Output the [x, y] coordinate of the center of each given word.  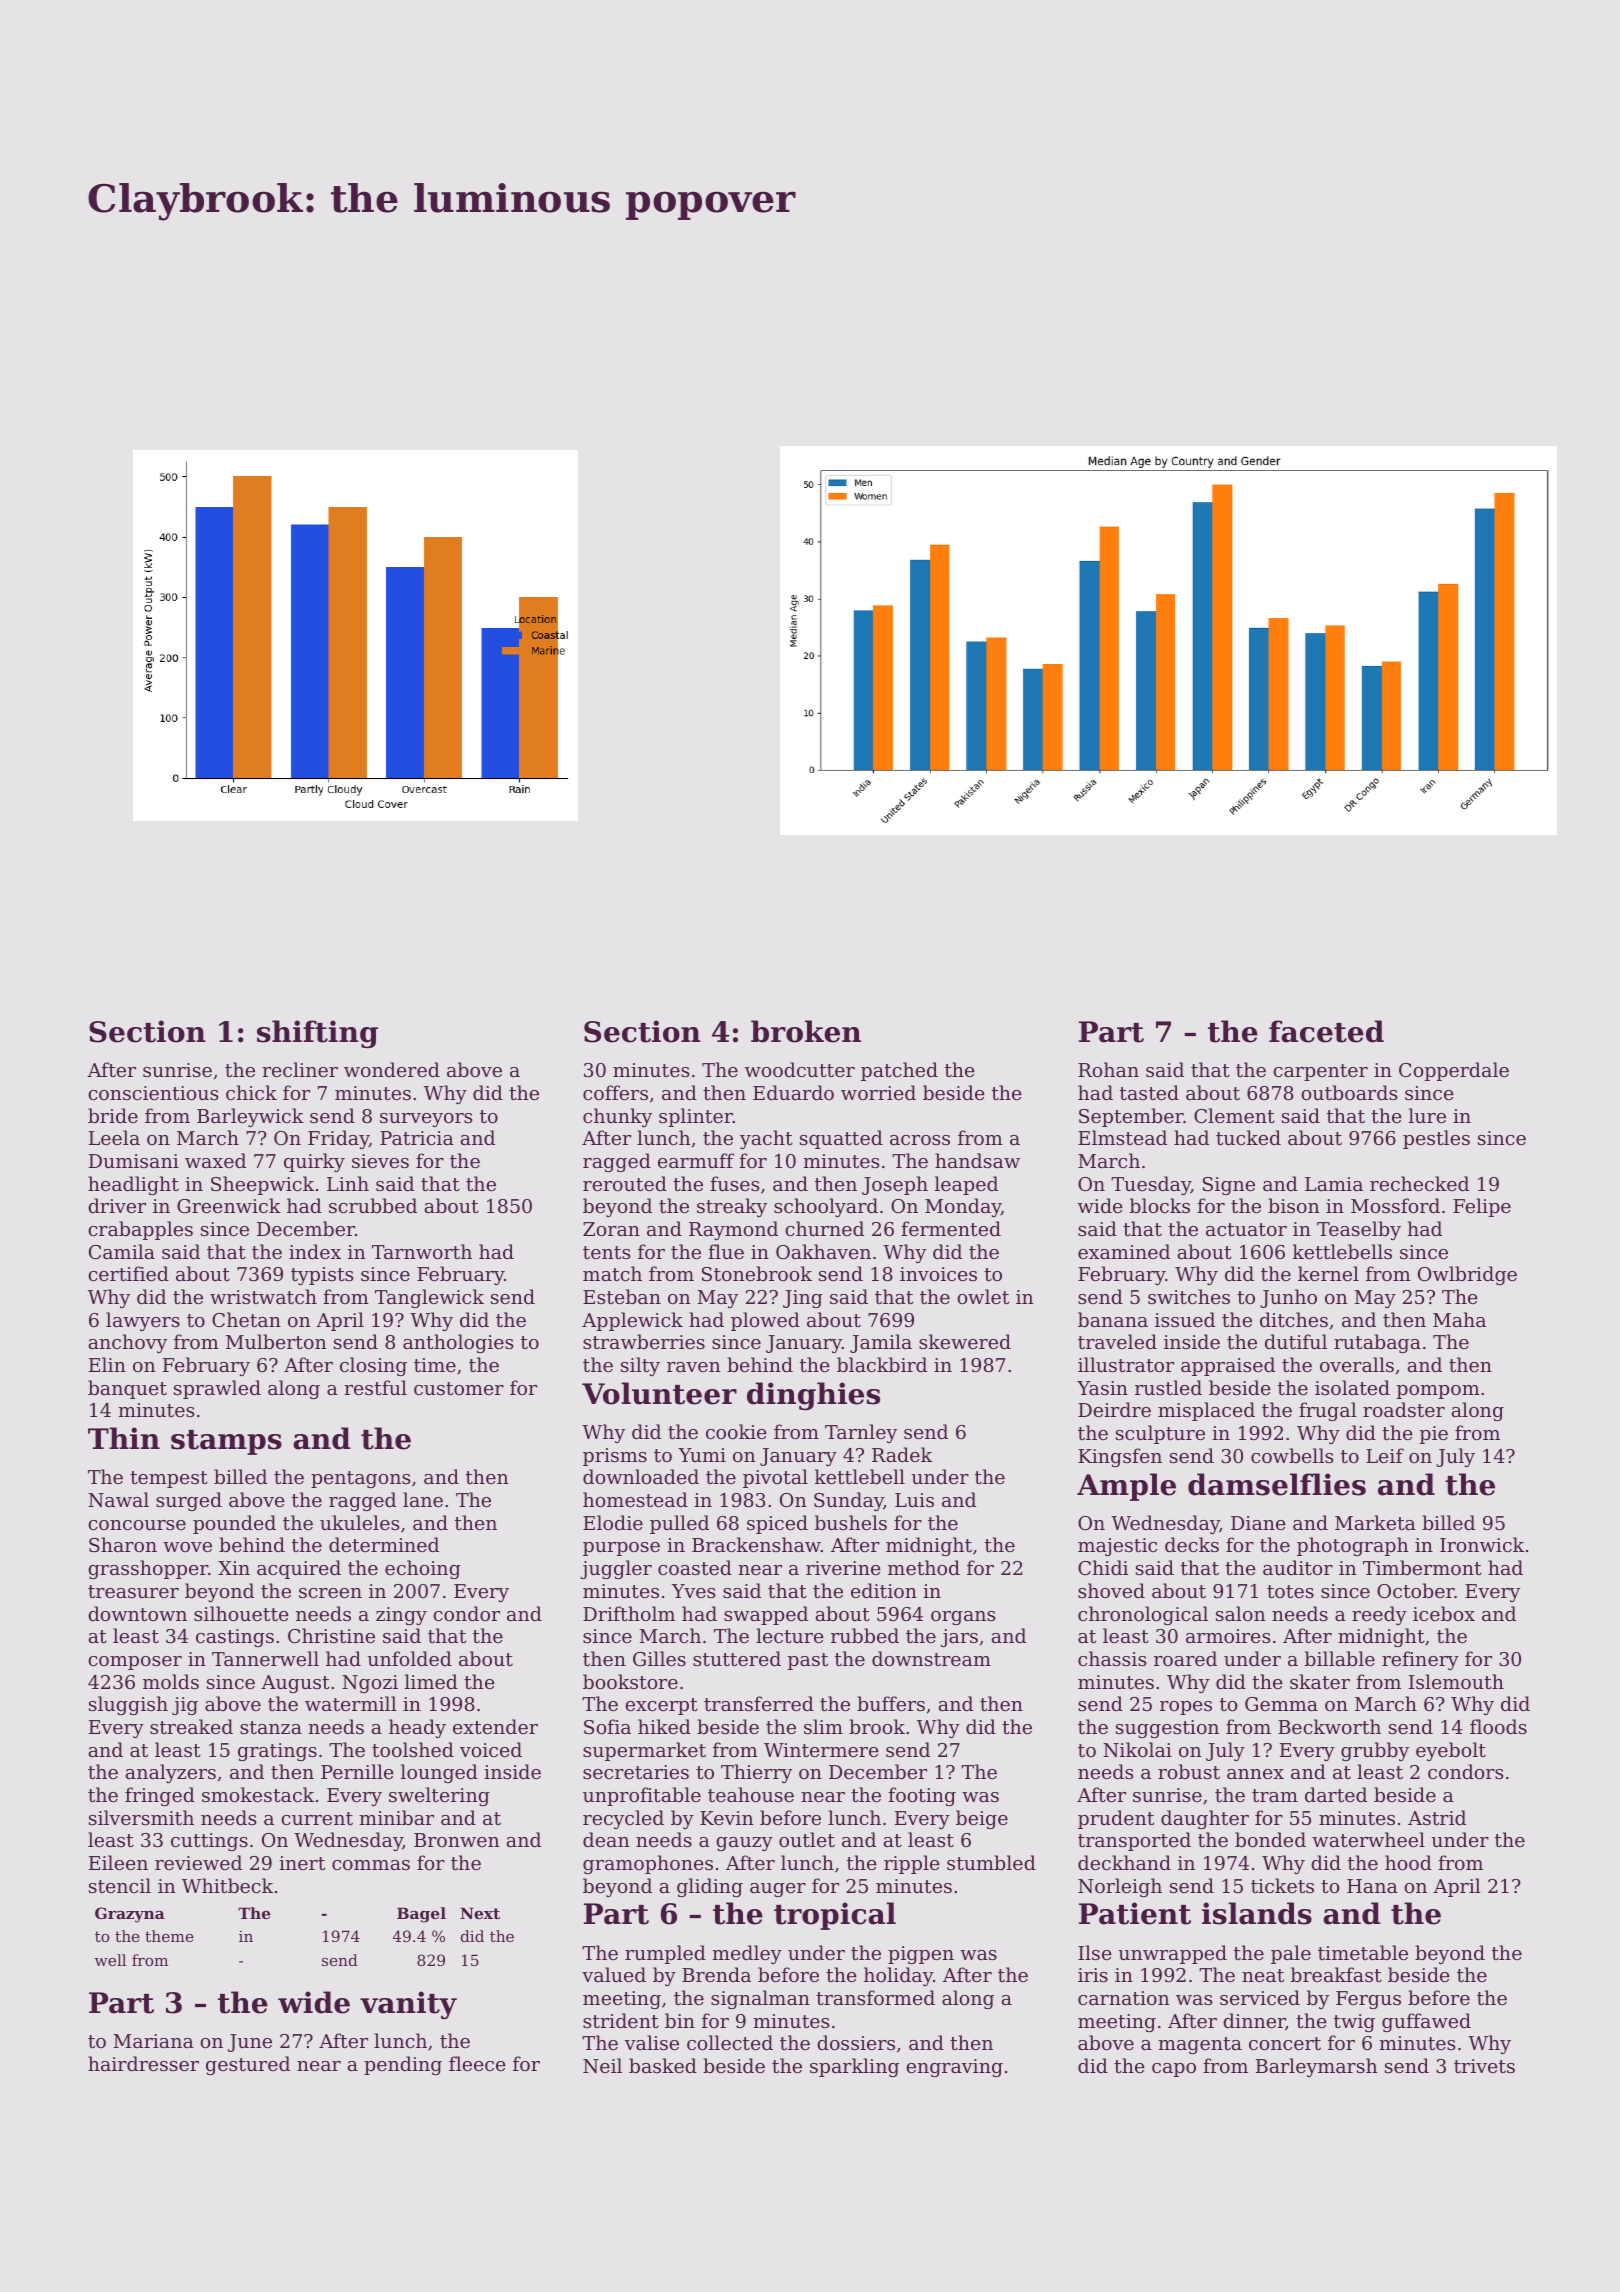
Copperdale [1454, 1071]
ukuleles [360, 1522]
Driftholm [629, 1613]
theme [169, 1936]
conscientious [153, 1093]
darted [1336, 1794]
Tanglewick [429, 1298]
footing [922, 1796]
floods [1498, 1726]
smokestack [258, 1794]
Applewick [632, 1321]
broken [806, 1031]
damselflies [1277, 1484]
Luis [914, 1500]
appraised [1228, 1366]
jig [185, 1706]
